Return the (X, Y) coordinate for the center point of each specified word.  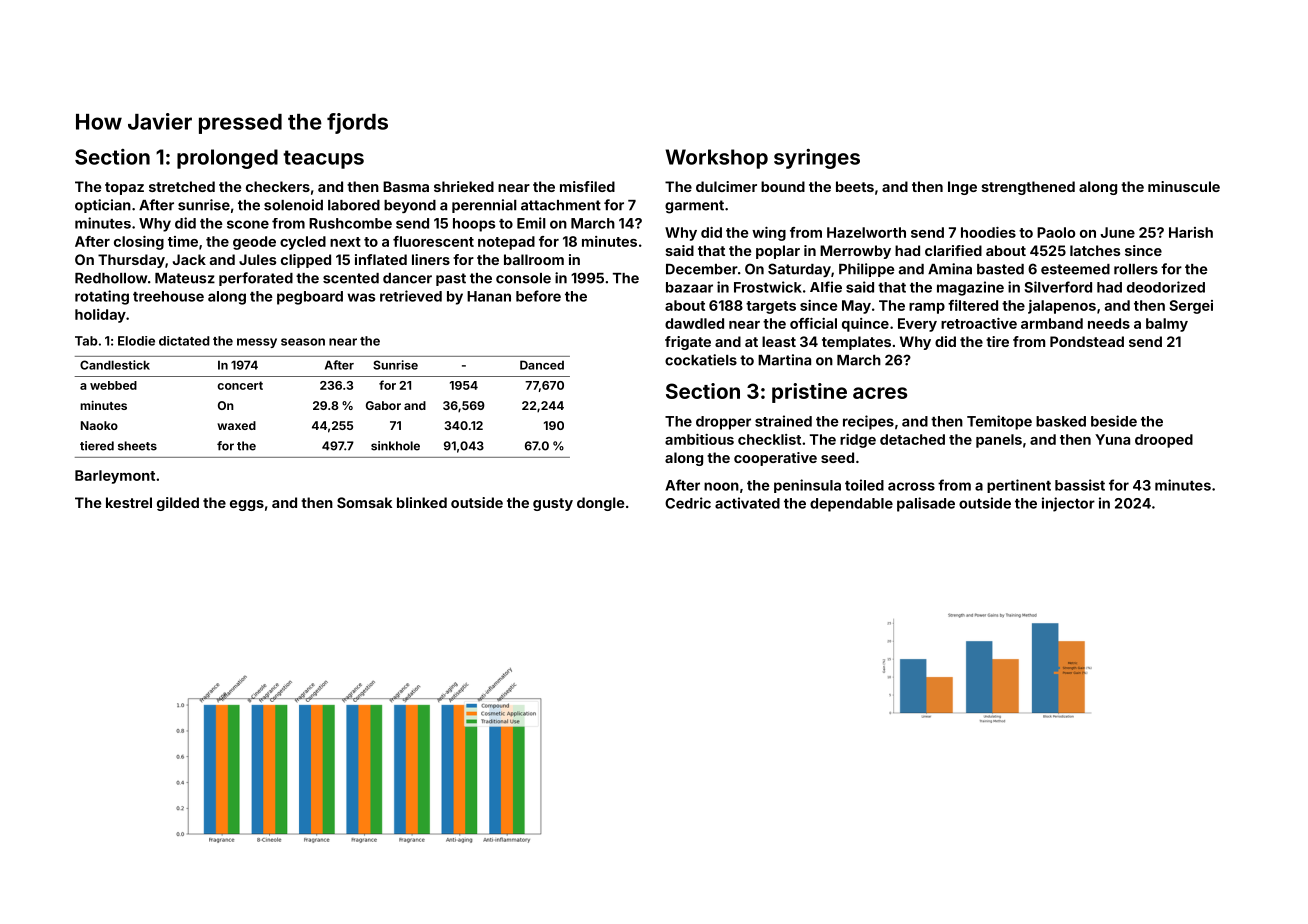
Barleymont (115, 477)
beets (855, 186)
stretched (182, 186)
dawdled (694, 323)
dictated (184, 341)
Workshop (716, 159)
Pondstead (1087, 341)
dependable (851, 505)
